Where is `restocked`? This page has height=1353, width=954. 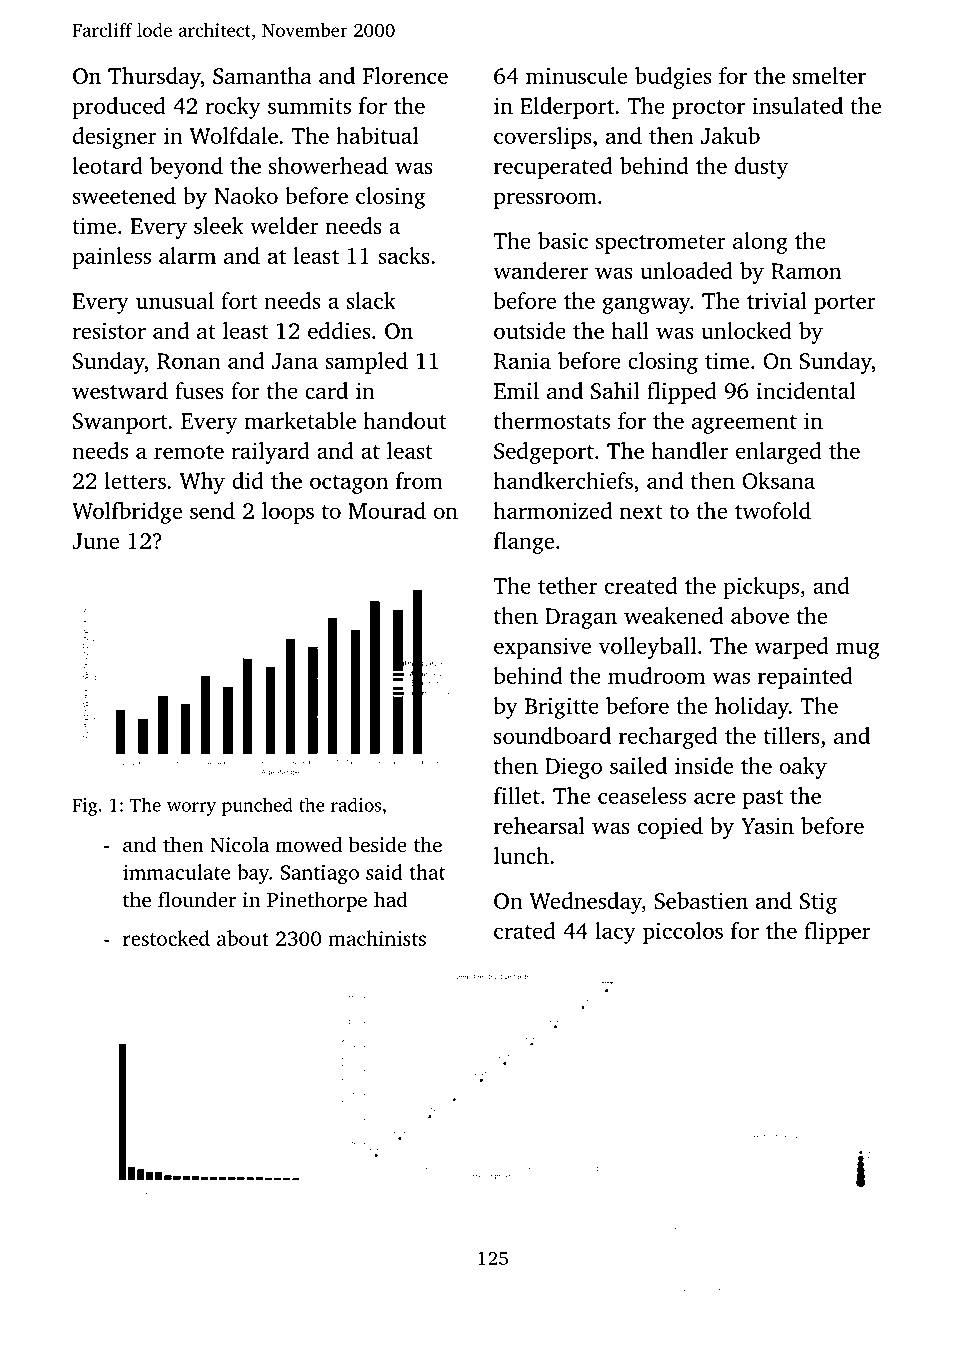 restocked is located at coordinates (166, 938).
